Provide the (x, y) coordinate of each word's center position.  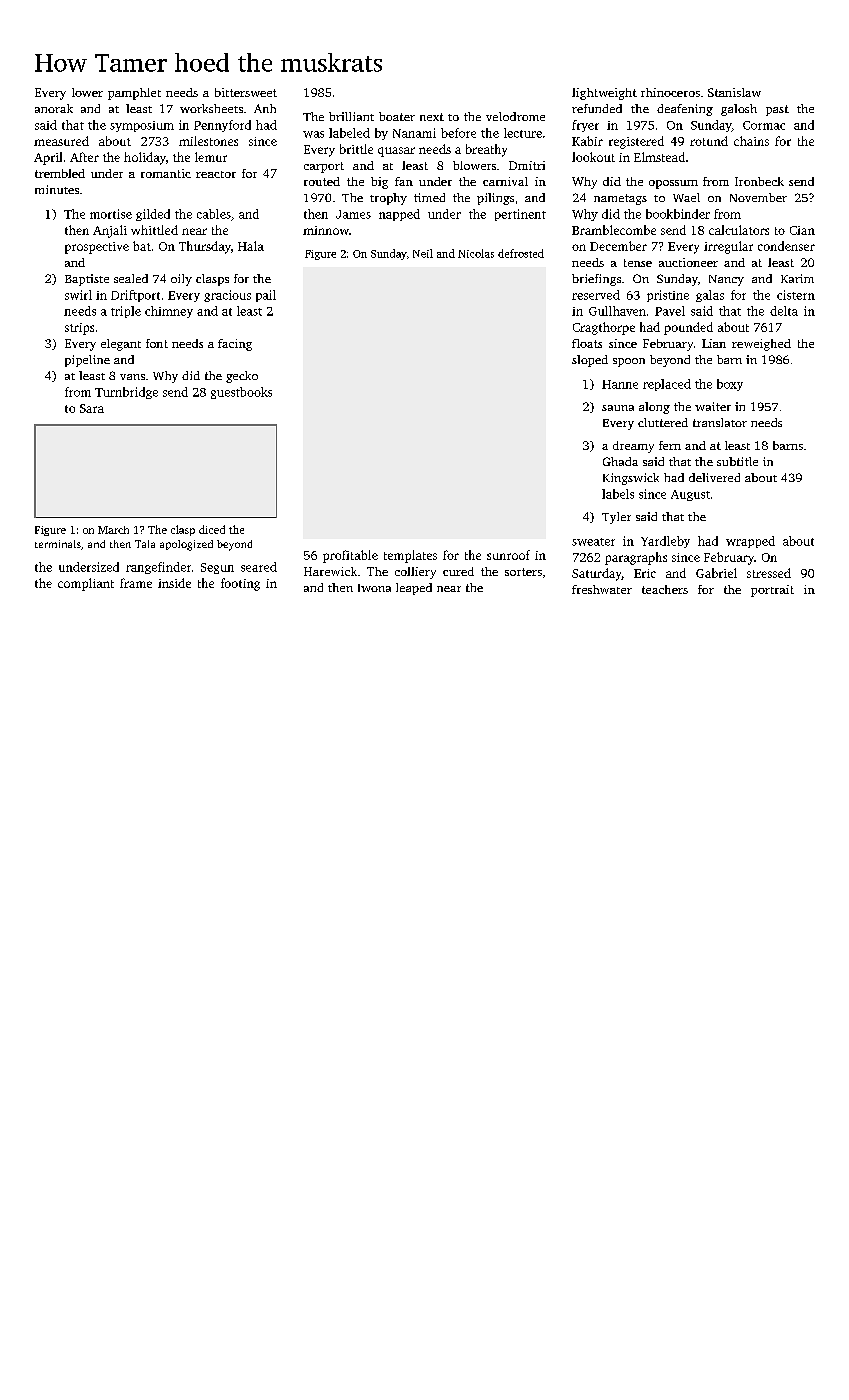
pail (266, 296)
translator (720, 422)
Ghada (620, 461)
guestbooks (241, 393)
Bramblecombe (614, 230)
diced (212, 529)
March (113, 530)
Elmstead (659, 157)
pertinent (520, 215)
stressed (769, 573)
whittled (154, 230)
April (48, 158)
